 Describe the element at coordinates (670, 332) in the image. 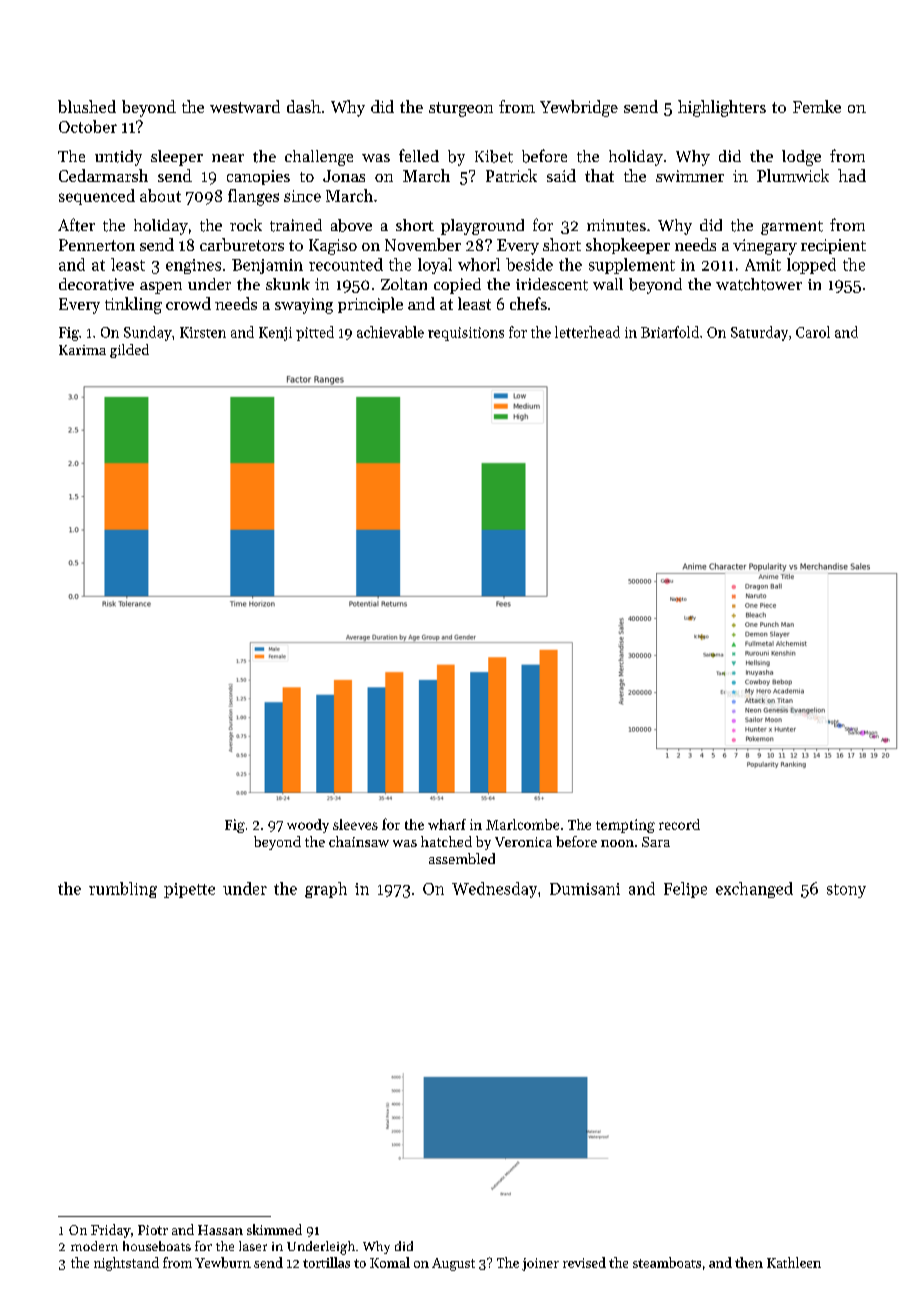

I see `Briarfold` at that location.
